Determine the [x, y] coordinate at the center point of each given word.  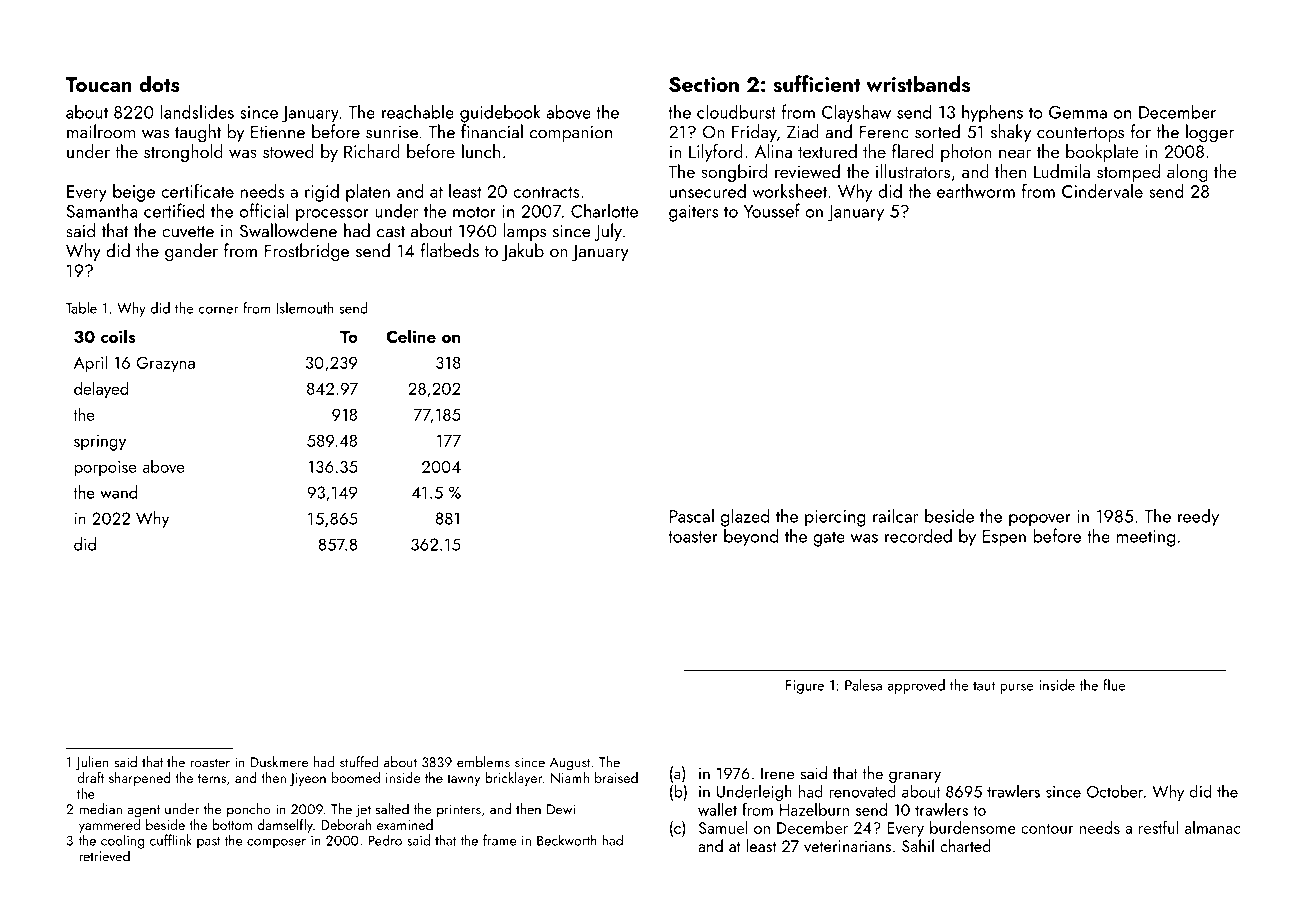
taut [984, 686]
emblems [483, 762]
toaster [693, 537]
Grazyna [165, 364]
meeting [1146, 538]
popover [1040, 520]
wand [118, 492]
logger [1210, 133]
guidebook [500, 113]
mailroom [101, 131]
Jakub [523, 252]
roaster [210, 763]
